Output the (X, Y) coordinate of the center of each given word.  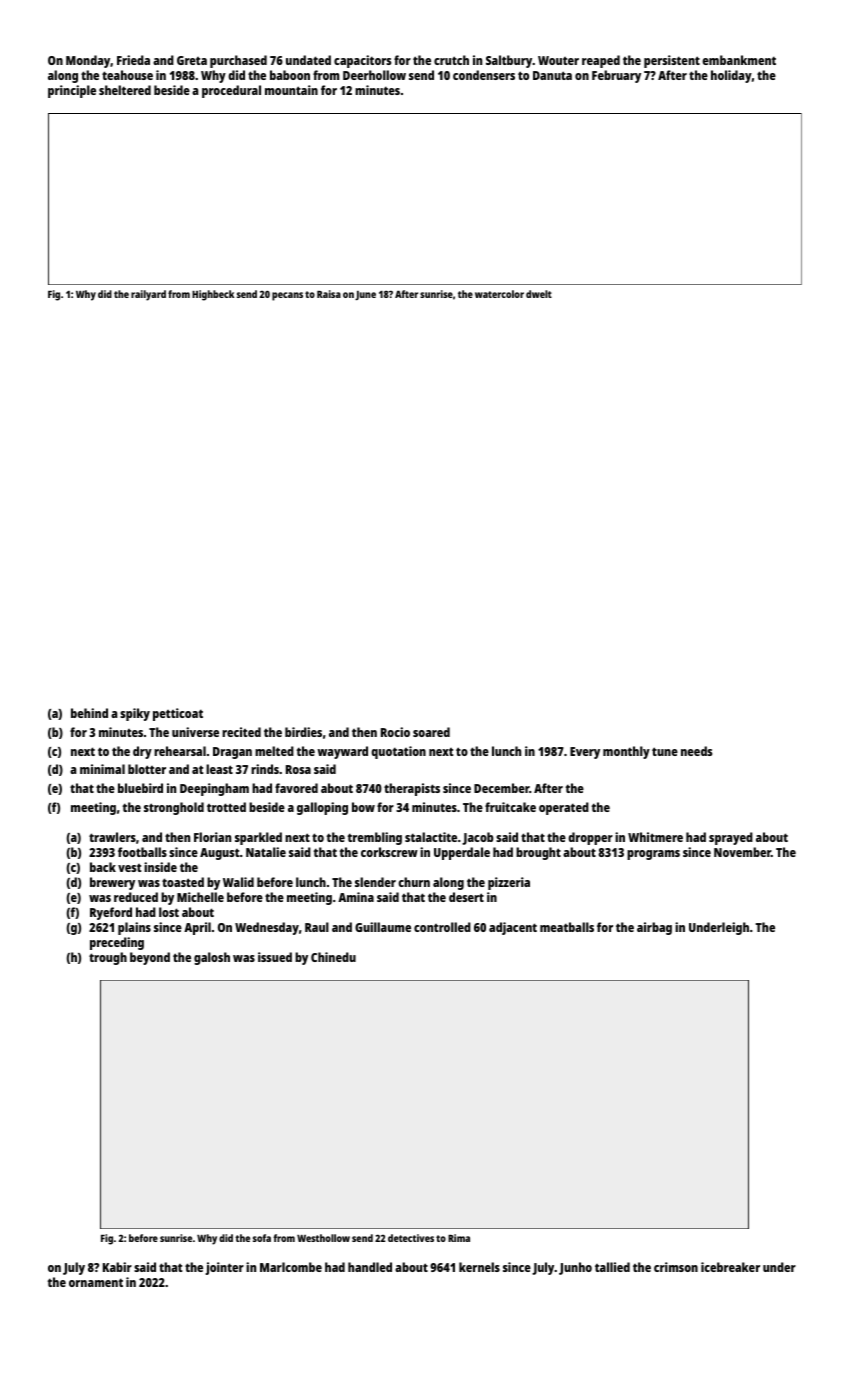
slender (375, 882)
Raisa (329, 294)
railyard (148, 295)
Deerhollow (374, 75)
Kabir (117, 1267)
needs (696, 751)
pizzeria (509, 883)
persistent (672, 61)
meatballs (567, 927)
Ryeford (111, 913)
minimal (102, 769)
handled (370, 1267)
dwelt (539, 294)
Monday (88, 61)
